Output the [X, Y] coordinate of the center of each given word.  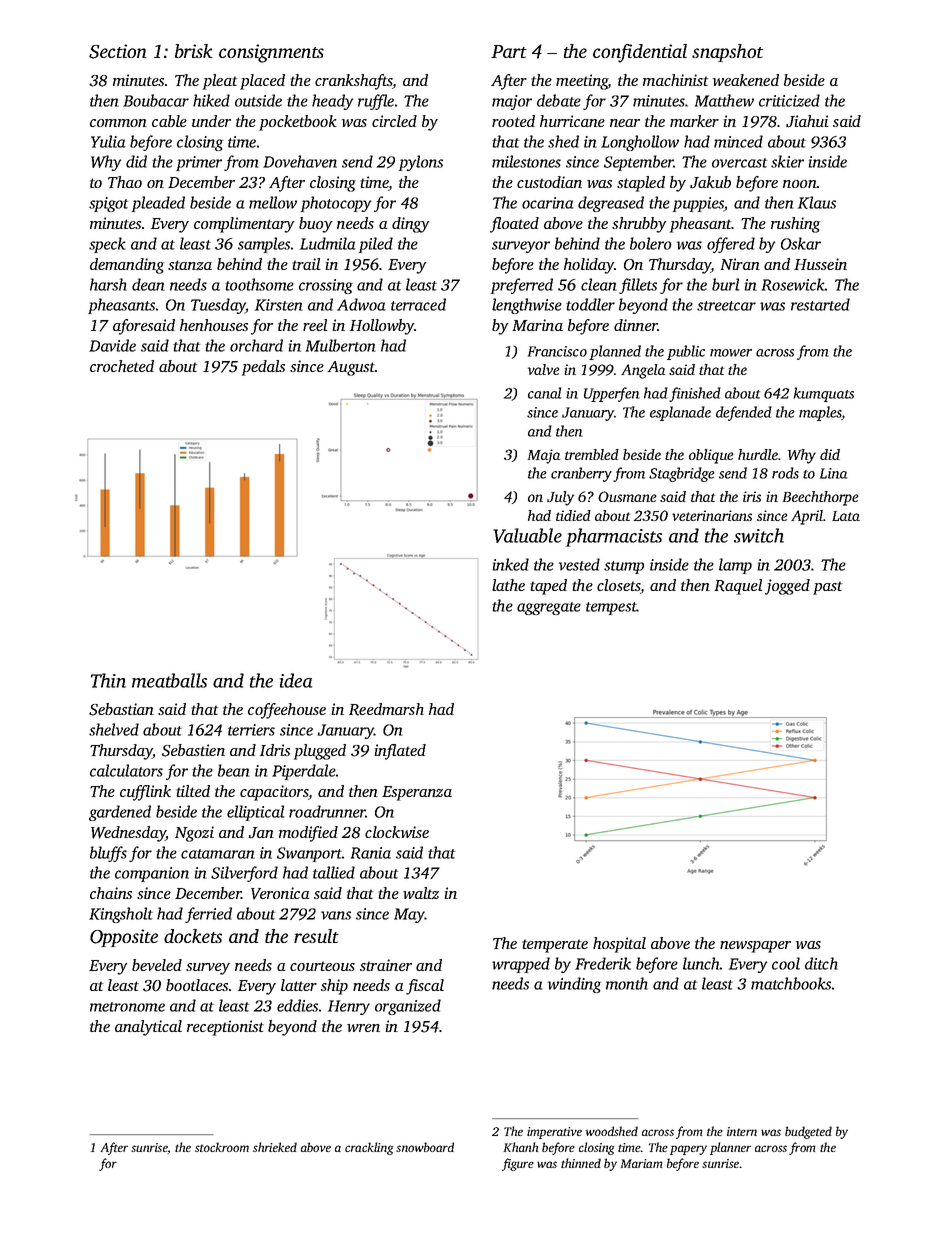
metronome [127, 1007]
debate [559, 100]
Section [118, 51]
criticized [789, 100]
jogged [787, 587]
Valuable [527, 535]
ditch [821, 963]
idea [296, 680]
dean [148, 284]
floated [514, 225]
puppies [698, 204]
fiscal [425, 987]
